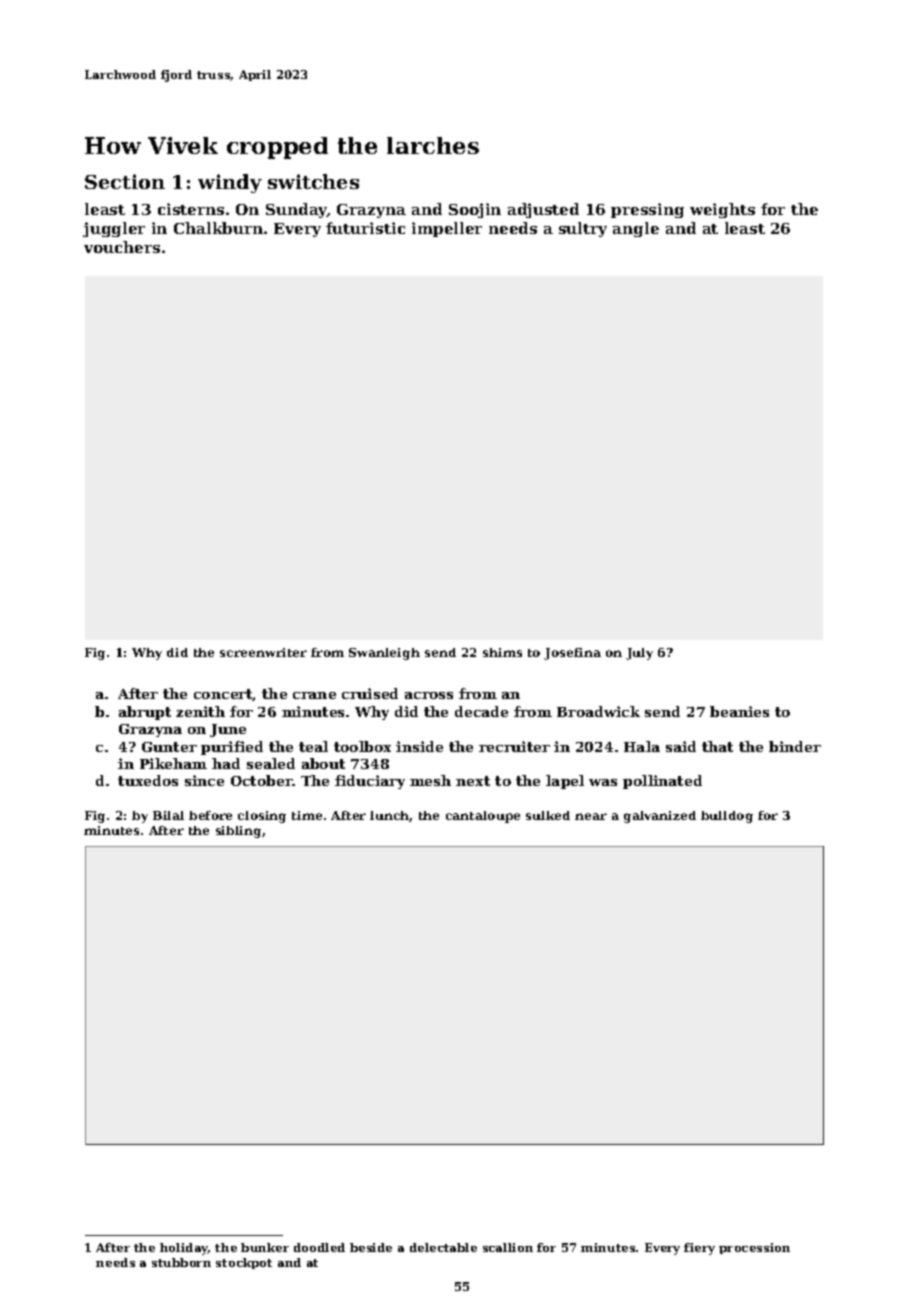 The image size is (908, 1316). Describe the element at coordinates (514, 746) in the page. I see `recruiter` at that location.
